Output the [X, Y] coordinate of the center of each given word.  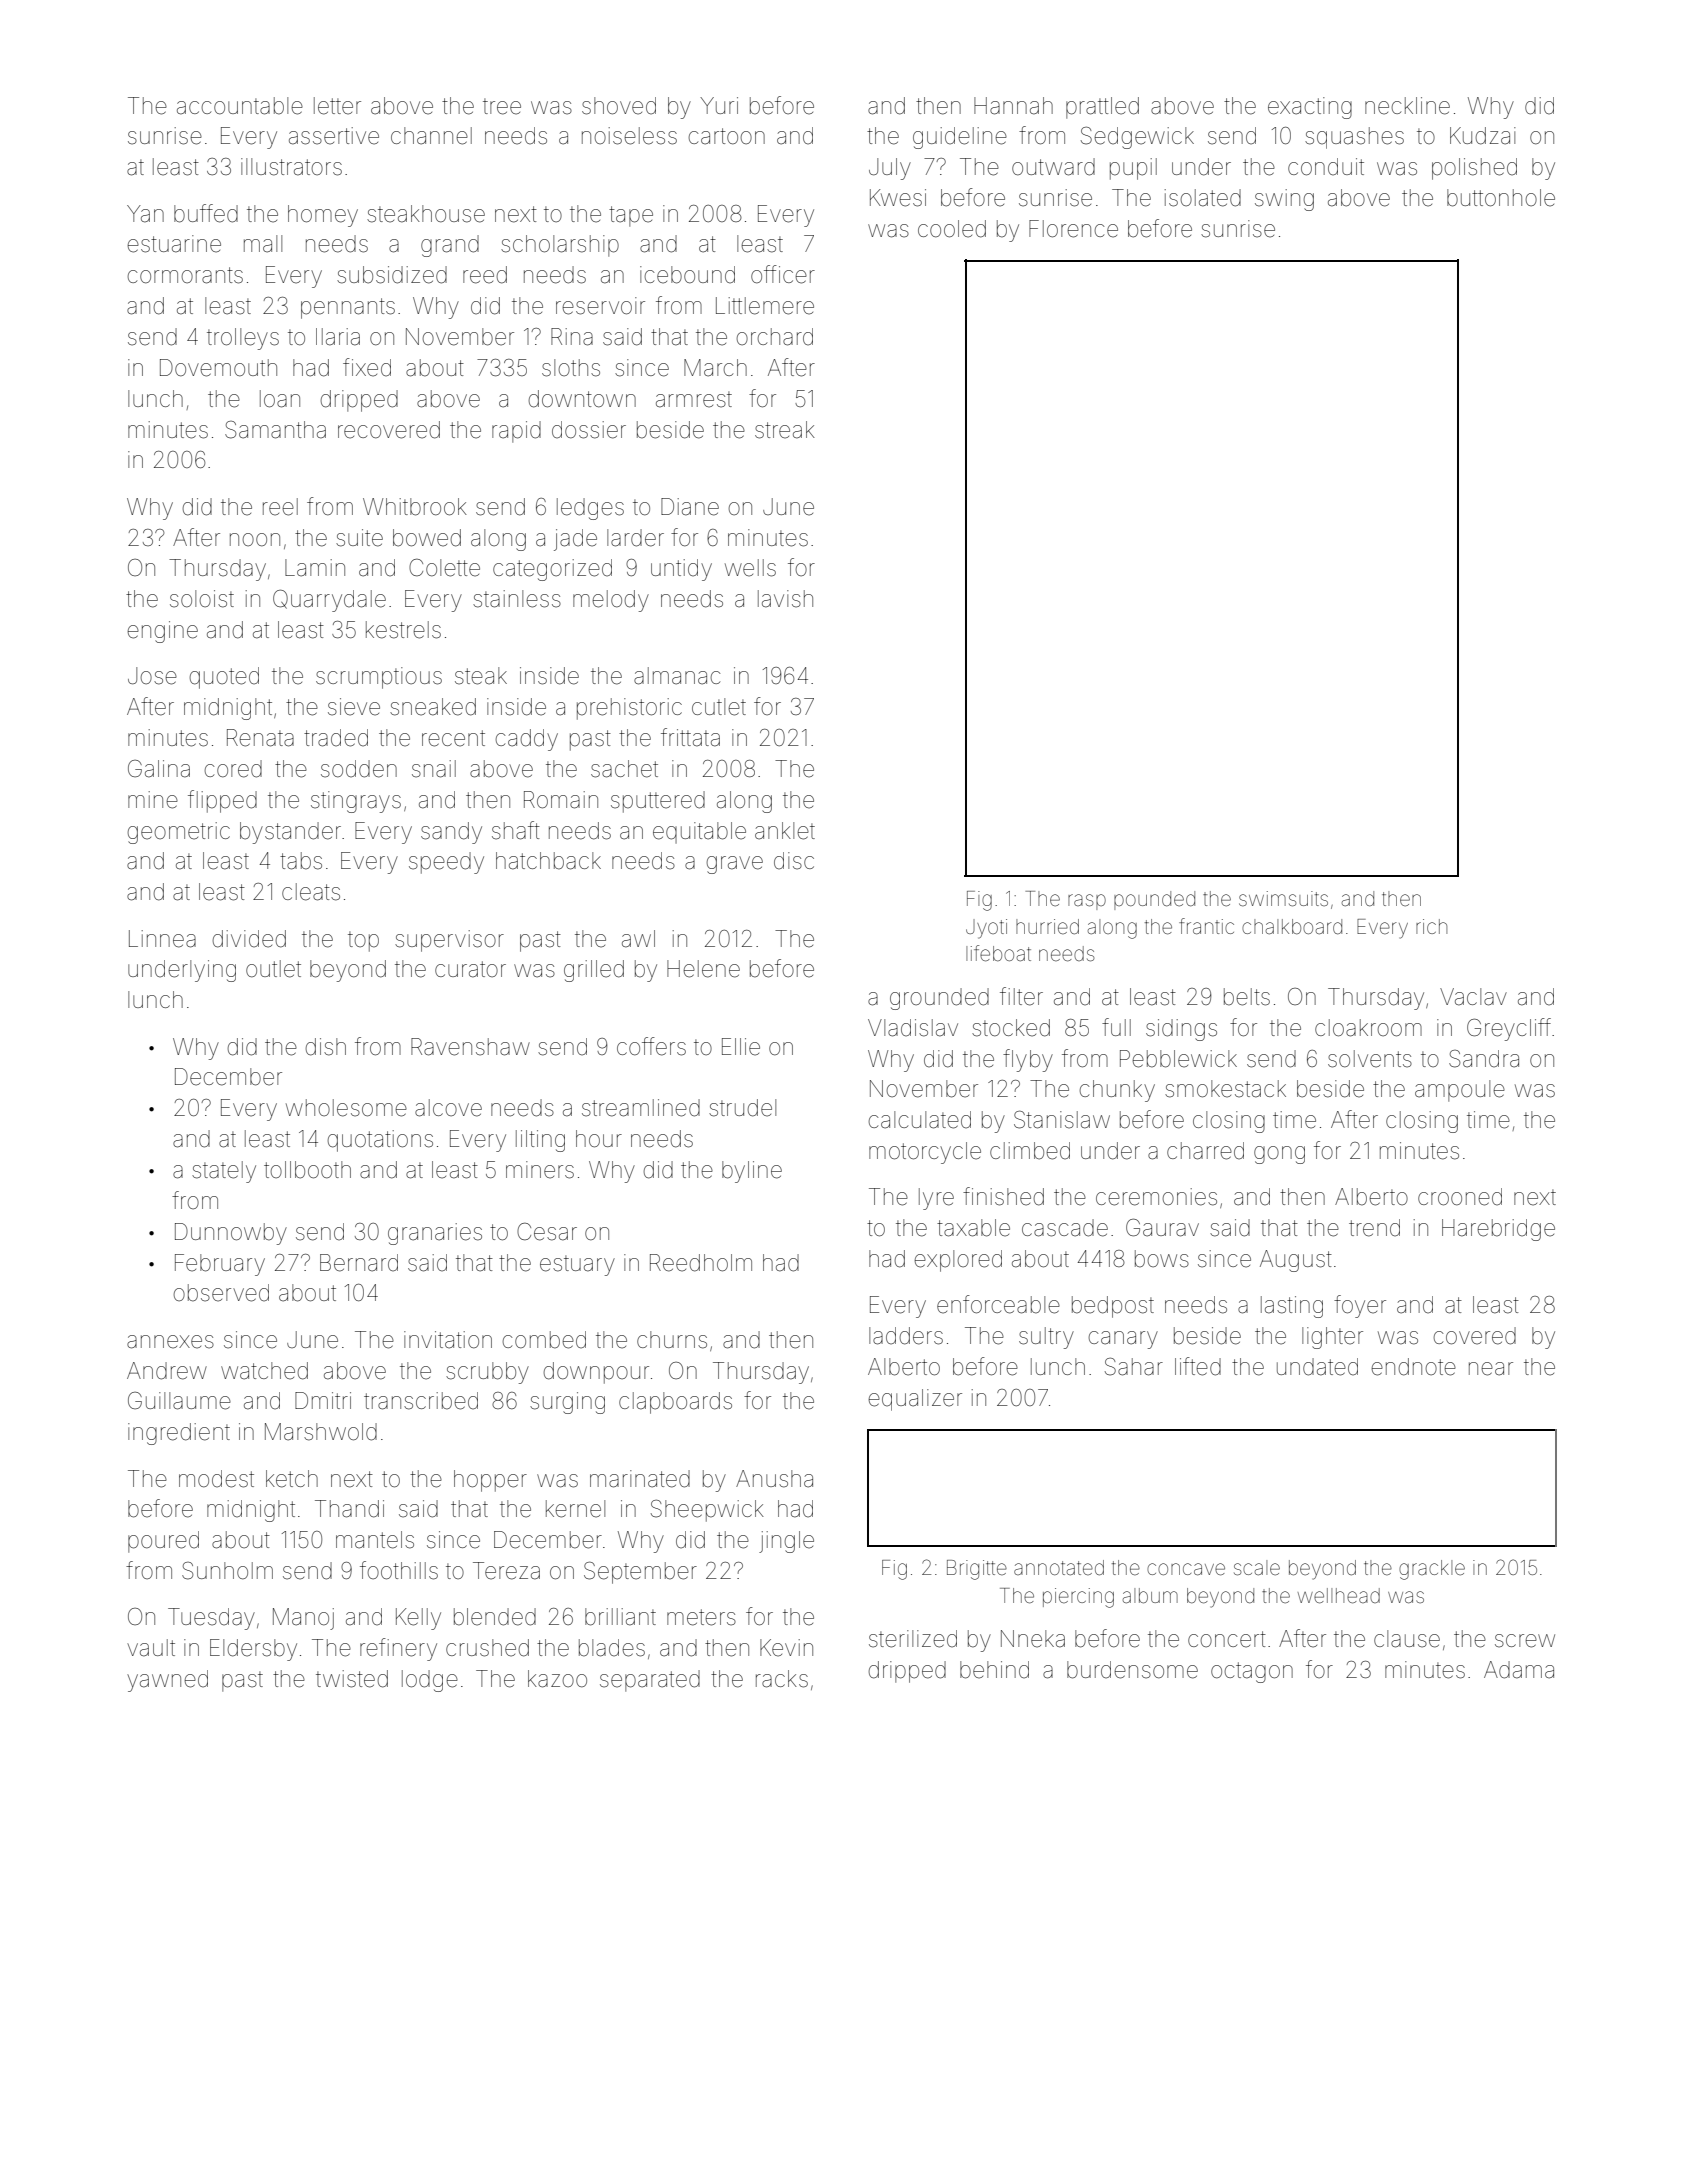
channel [431, 136]
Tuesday [211, 1619]
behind [994, 1670]
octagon [1252, 1672]
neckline [1407, 106]
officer [783, 274]
